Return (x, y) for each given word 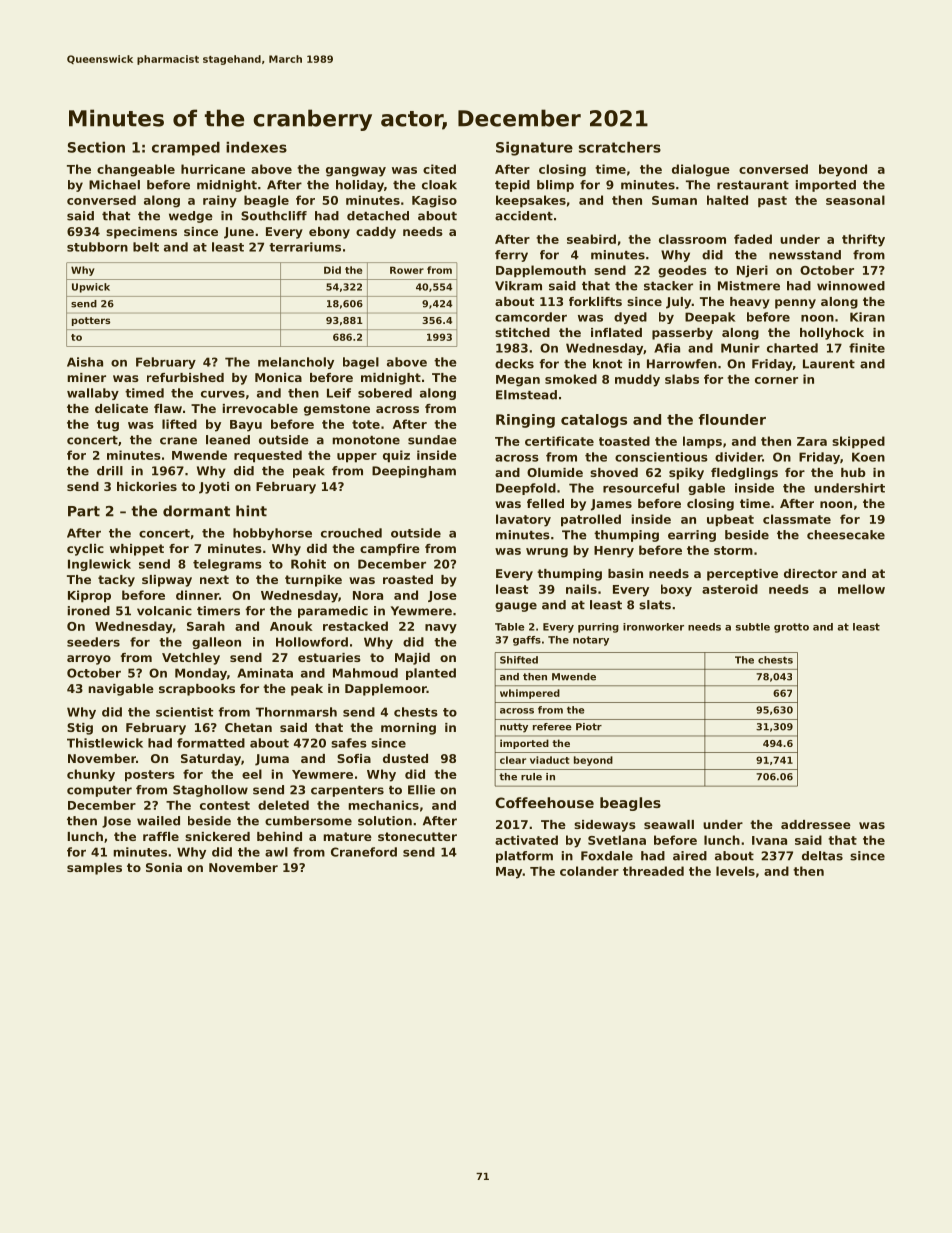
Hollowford (312, 642)
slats (655, 605)
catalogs (594, 421)
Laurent (829, 364)
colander (589, 871)
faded (753, 239)
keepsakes (531, 201)
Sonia (164, 867)
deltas (822, 856)
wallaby (93, 394)
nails (581, 589)
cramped (186, 149)
